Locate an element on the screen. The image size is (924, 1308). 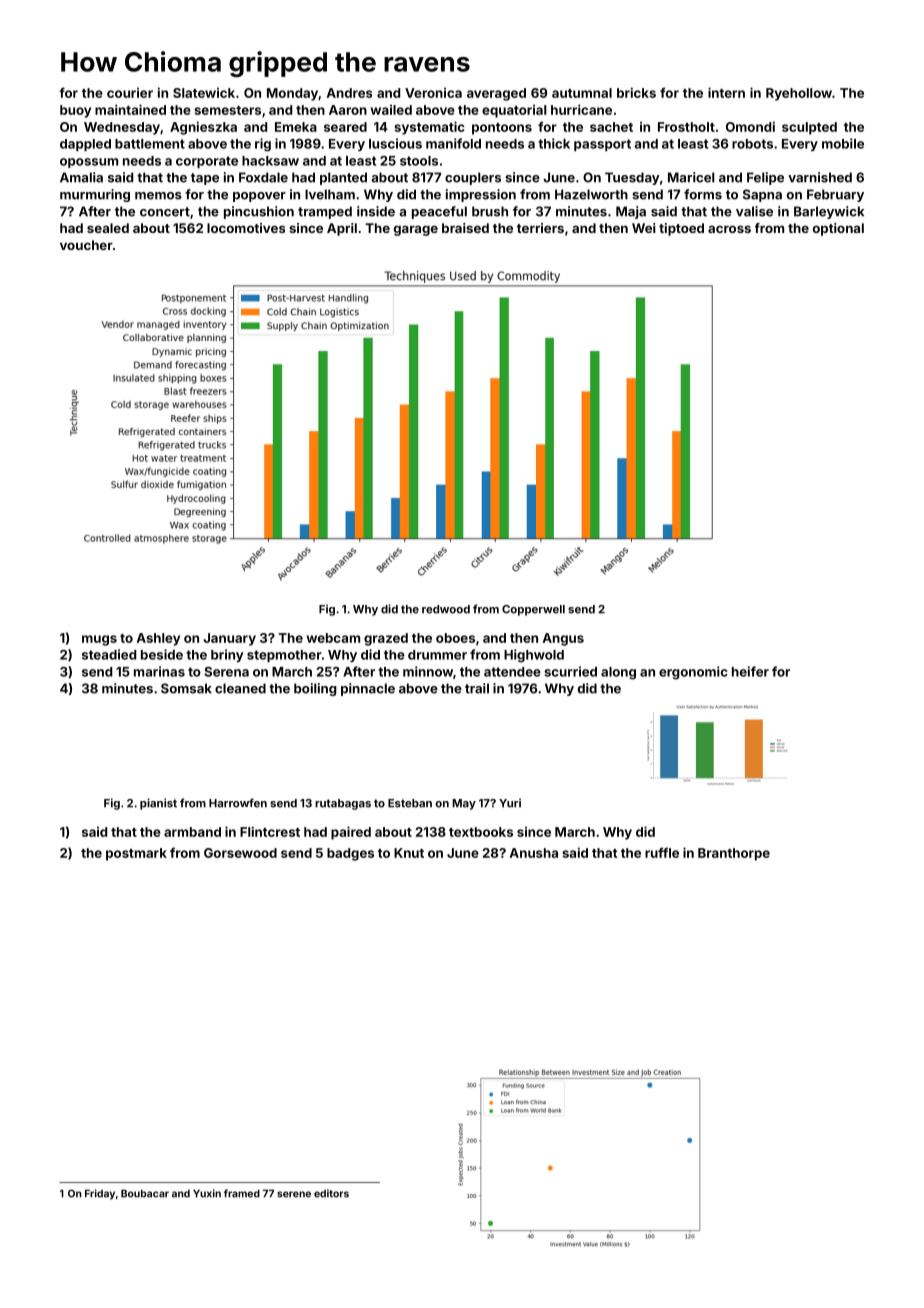
Andres is located at coordinates (349, 93).
